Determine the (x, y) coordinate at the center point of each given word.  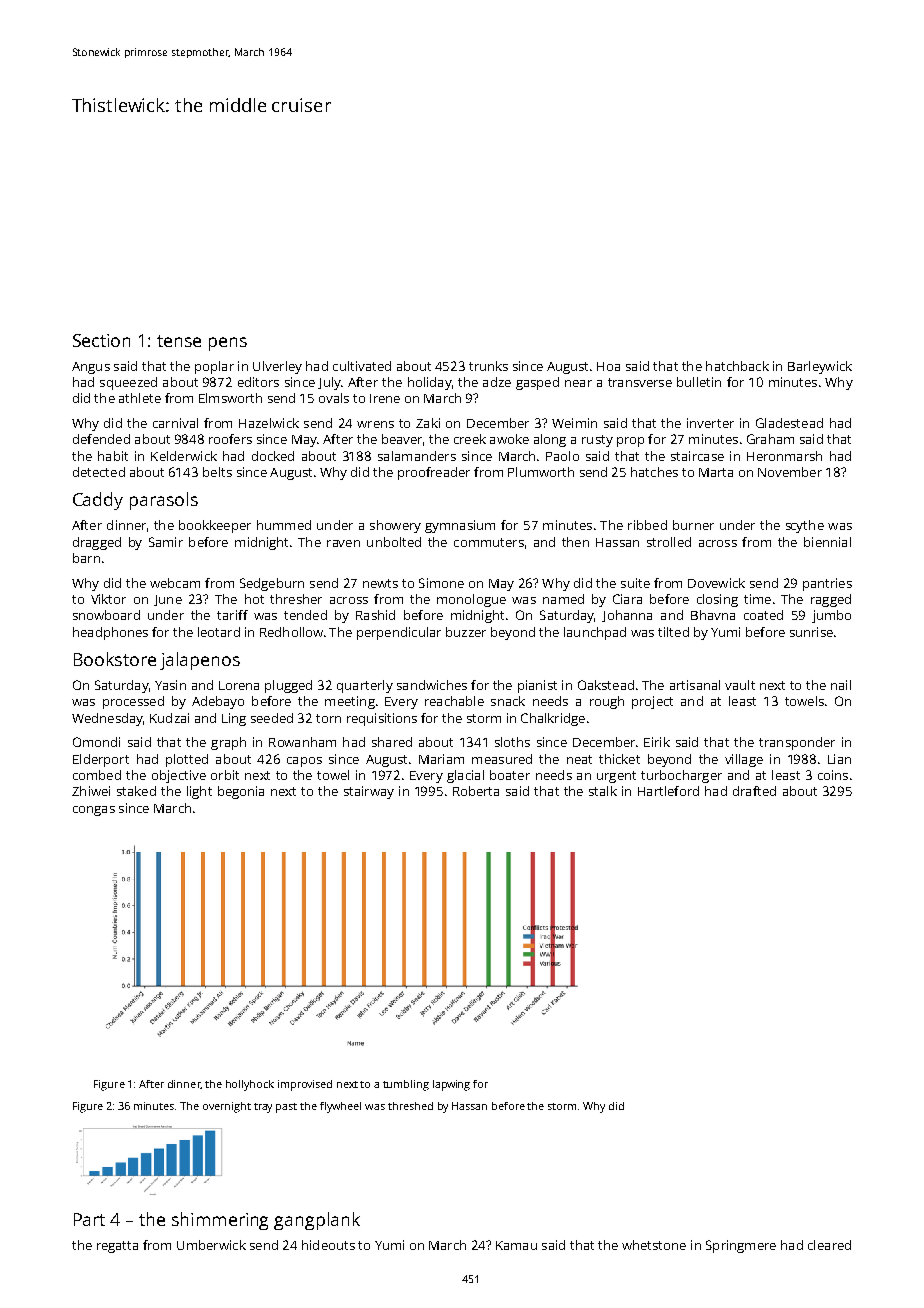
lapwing (451, 1085)
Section (101, 340)
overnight (227, 1107)
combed (97, 775)
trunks (488, 366)
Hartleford (668, 791)
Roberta (476, 791)
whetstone (654, 1245)
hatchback (737, 366)
